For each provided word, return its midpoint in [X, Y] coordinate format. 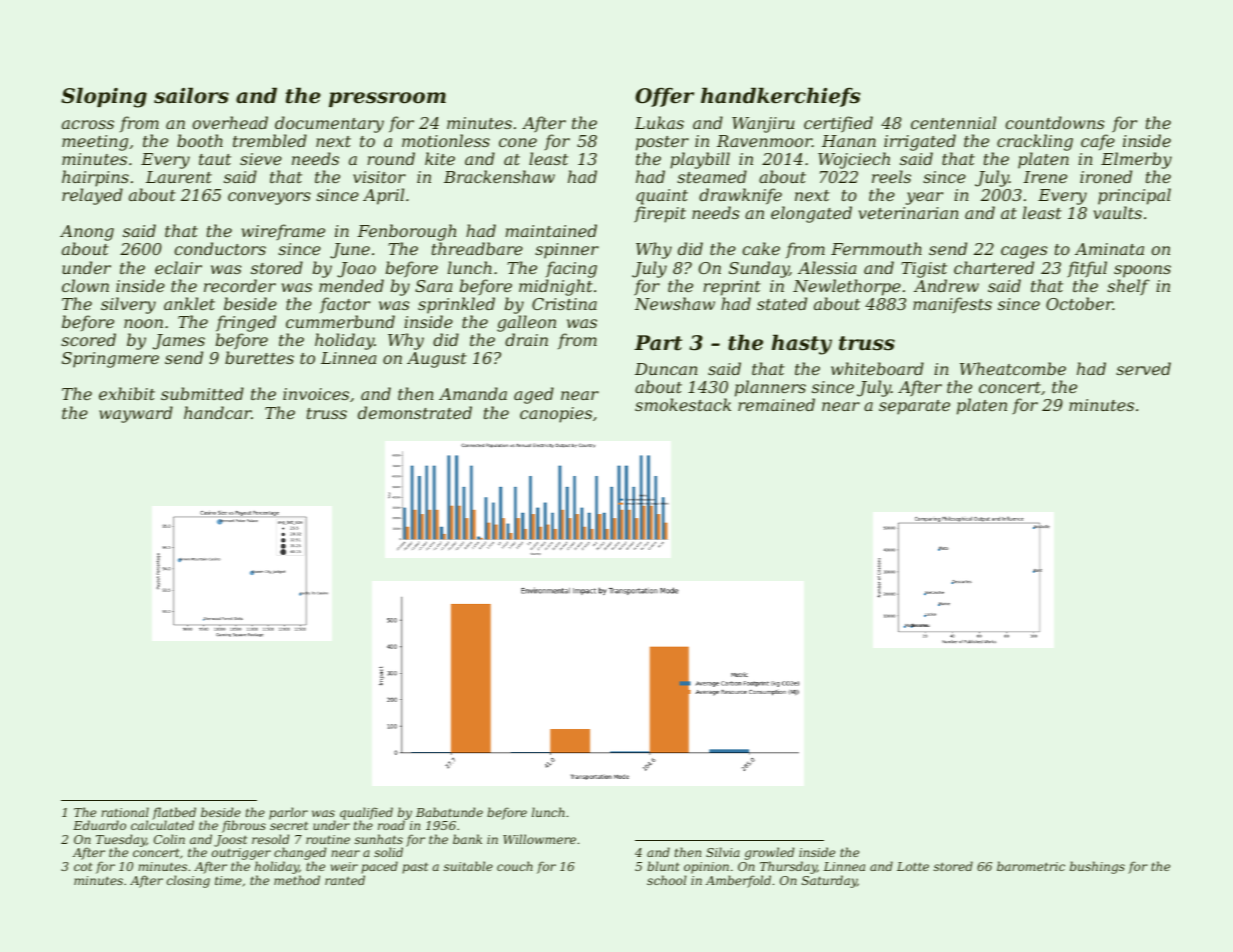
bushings [1097, 867]
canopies [556, 415]
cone [518, 142]
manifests [952, 305]
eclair [178, 267]
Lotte [913, 866]
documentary [329, 124]
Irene [1045, 177]
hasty [802, 344]
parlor [288, 813]
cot [83, 866]
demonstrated [415, 412]
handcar [218, 412]
